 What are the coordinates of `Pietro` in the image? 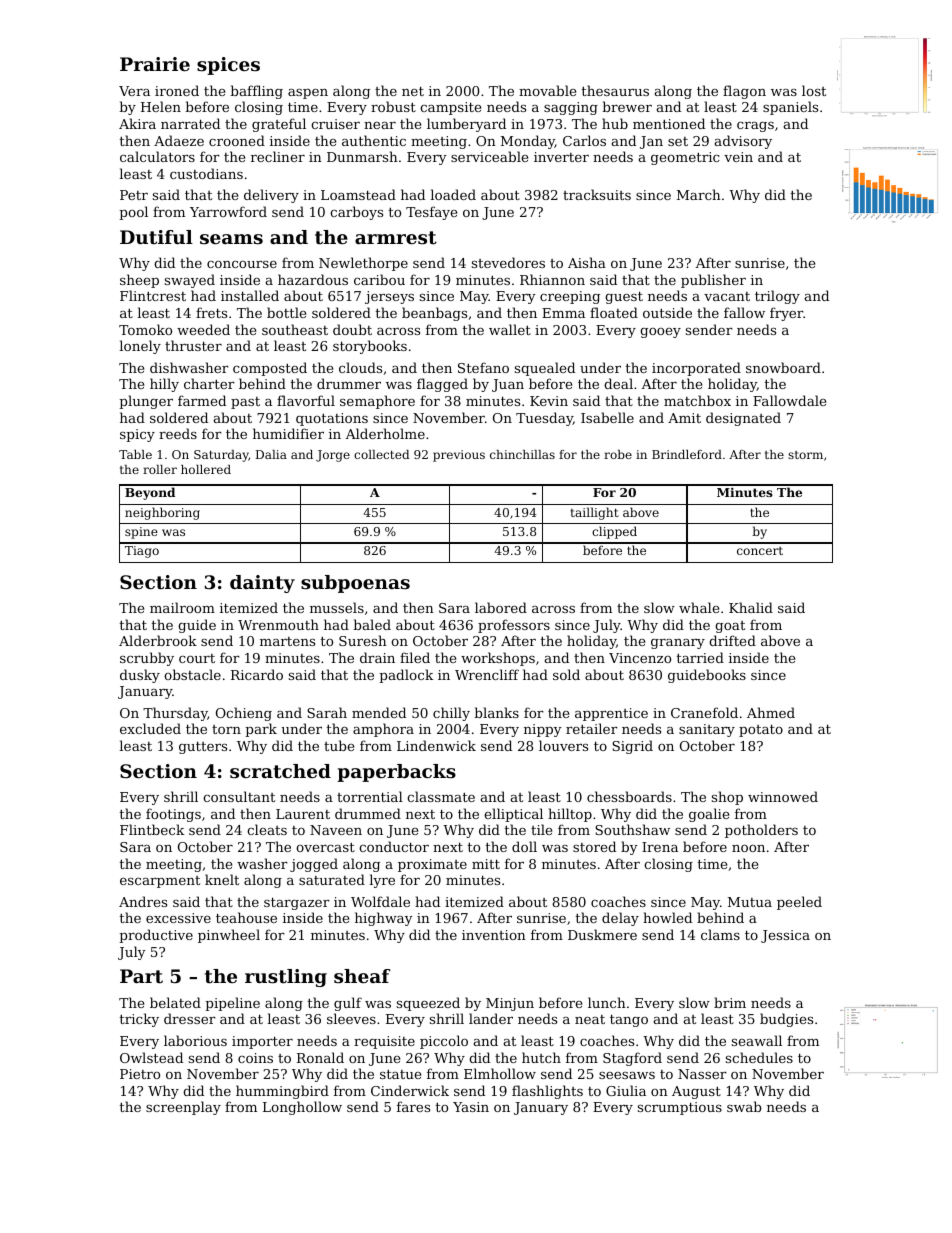 It's located at (140, 1074).
